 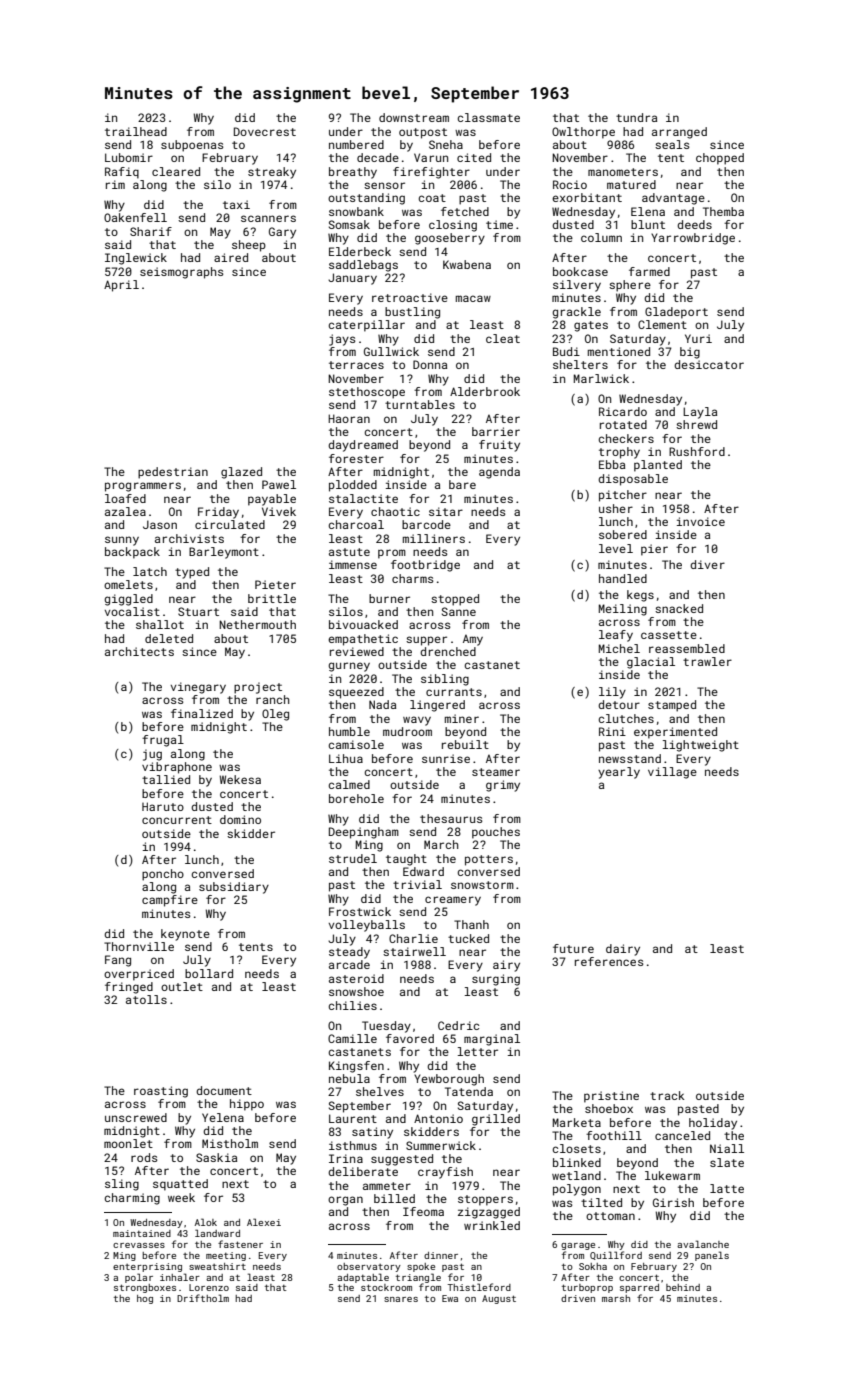 What do you see at coordinates (623, 610) in the screenshot?
I see `Meiling` at bounding box center [623, 610].
